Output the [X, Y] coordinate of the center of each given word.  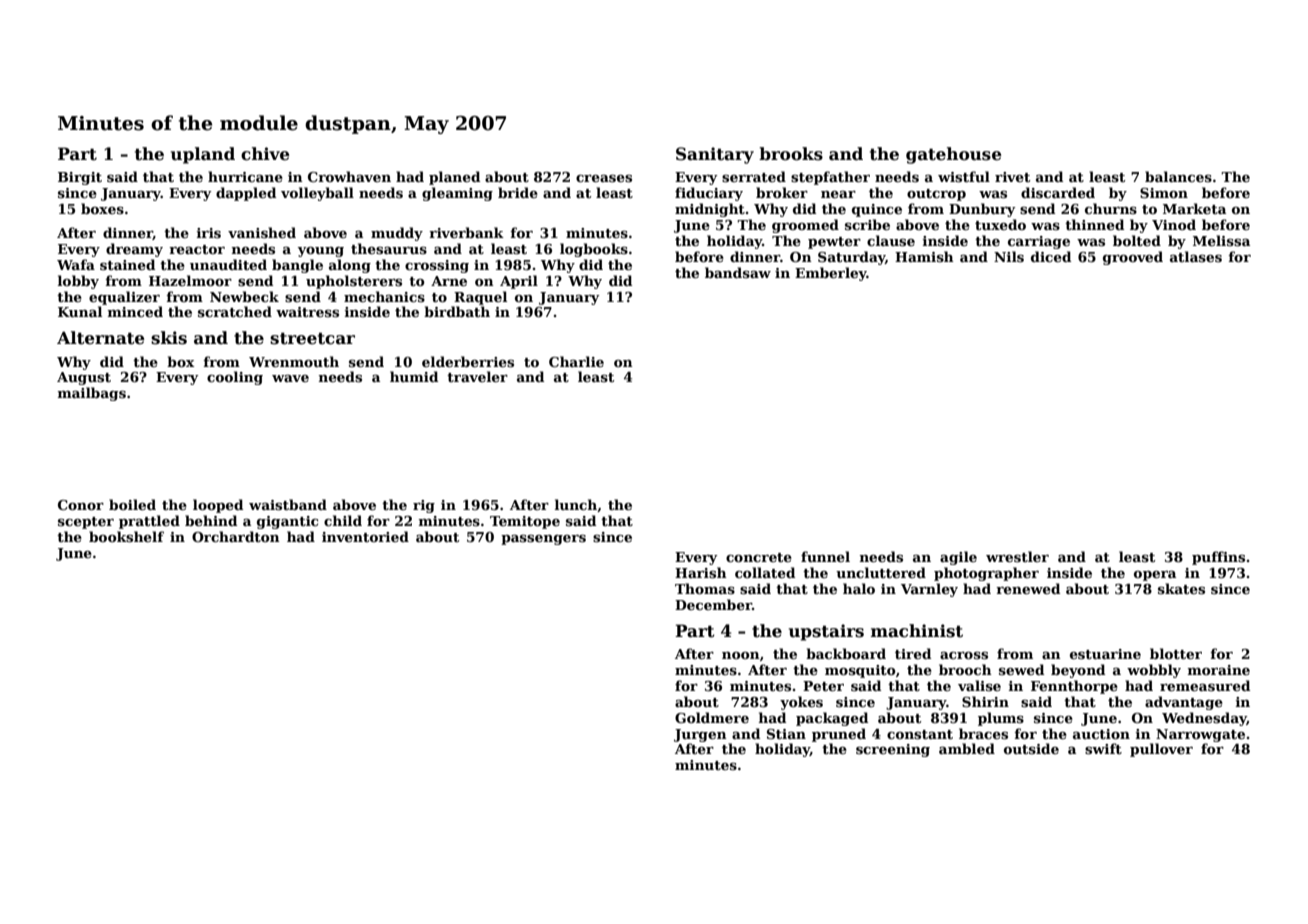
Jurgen [700, 735]
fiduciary [709, 194]
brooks [791, 154]
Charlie [576, 361]
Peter [823, 686]
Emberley [831, 274]
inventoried [365, 536]
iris [209, 233]
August [84, 378]
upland [203, 155]
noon [741, 655]
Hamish [924, 256]
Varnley [929, 590]
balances [1178, 176]
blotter [1176, 653]
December [713, 604]
